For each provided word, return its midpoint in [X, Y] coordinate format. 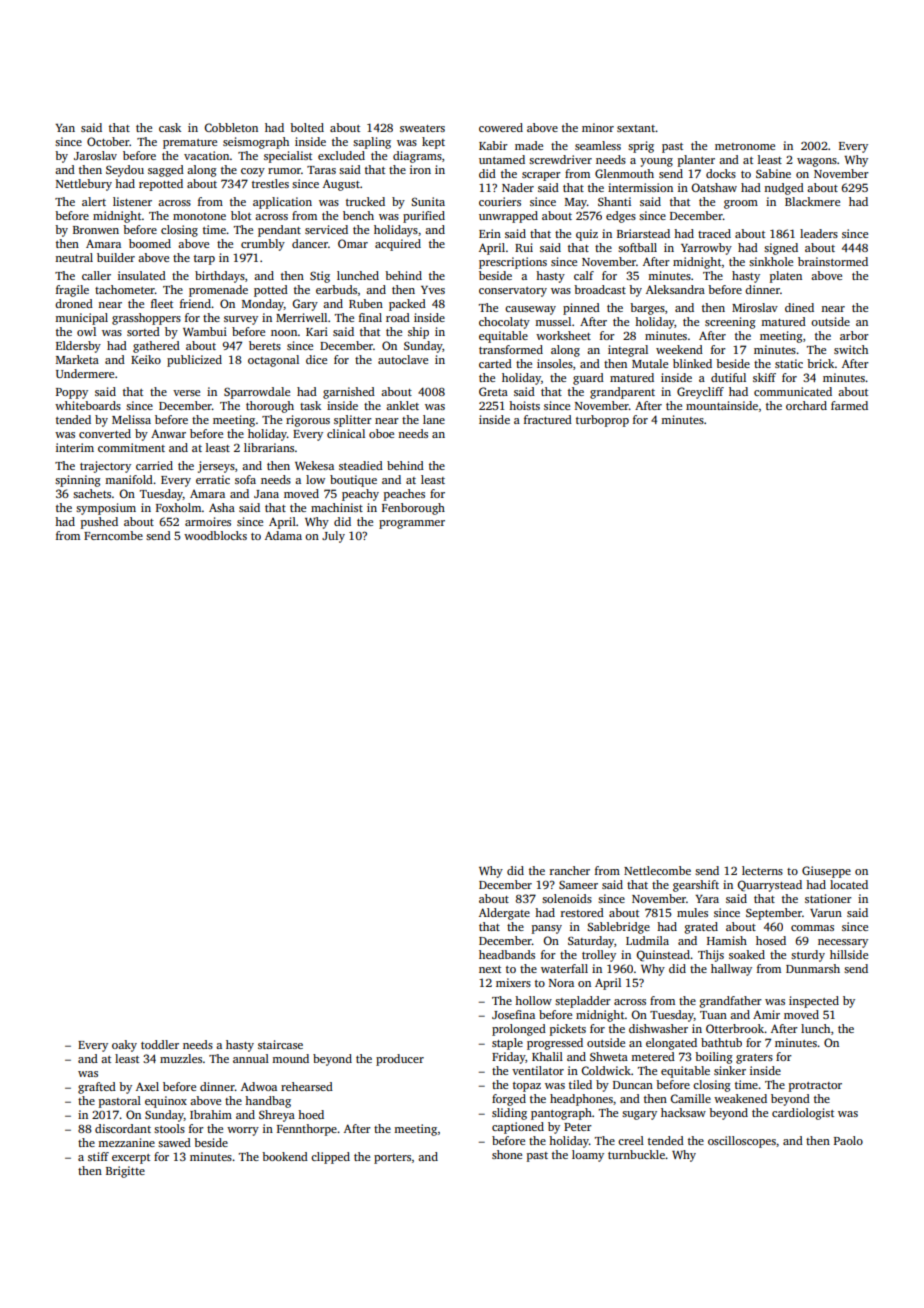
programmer [412, 524]
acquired [398, 245]
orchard [806, 405]
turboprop [602, 421]
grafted [97, 1088]
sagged [166, 171]
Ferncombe [113, 535]
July [333, 537]
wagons [817, 162]
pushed [99, 523]
